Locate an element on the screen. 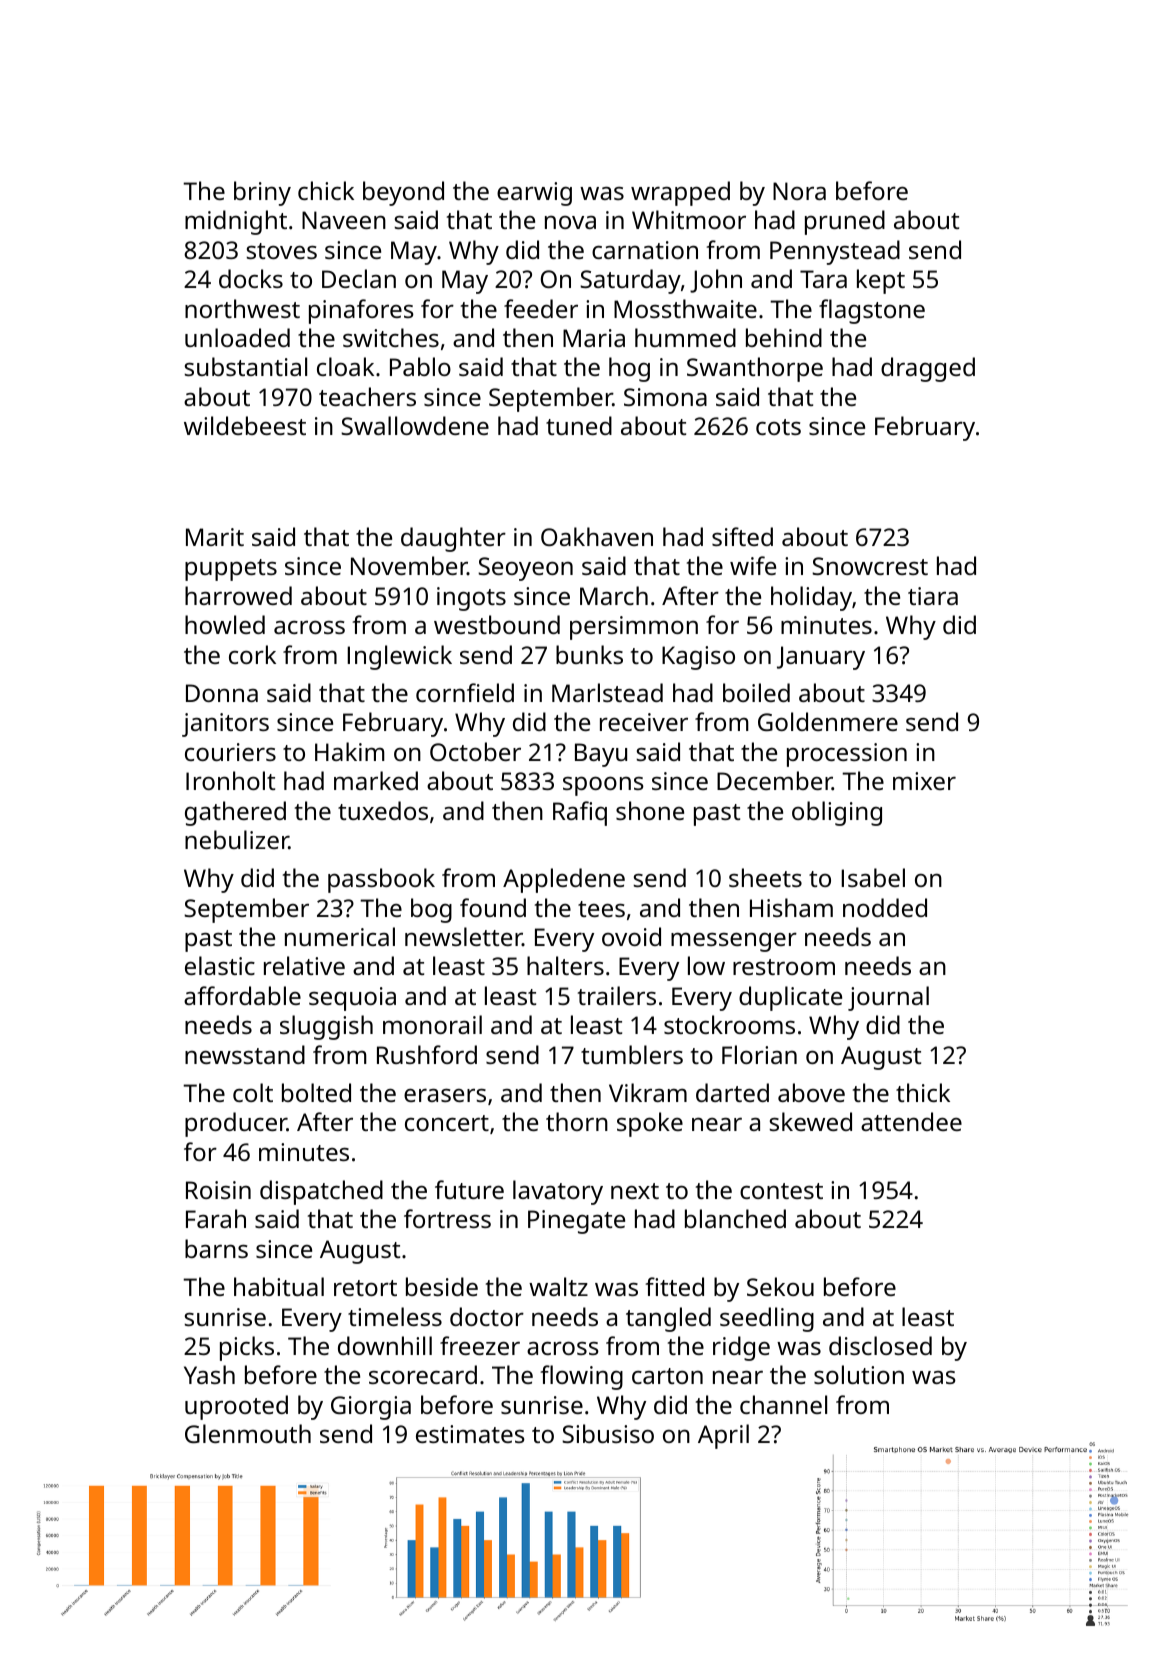 The height and width of the screenshot is (1654, 1165). ingots is located at coordinates (471, 599).
